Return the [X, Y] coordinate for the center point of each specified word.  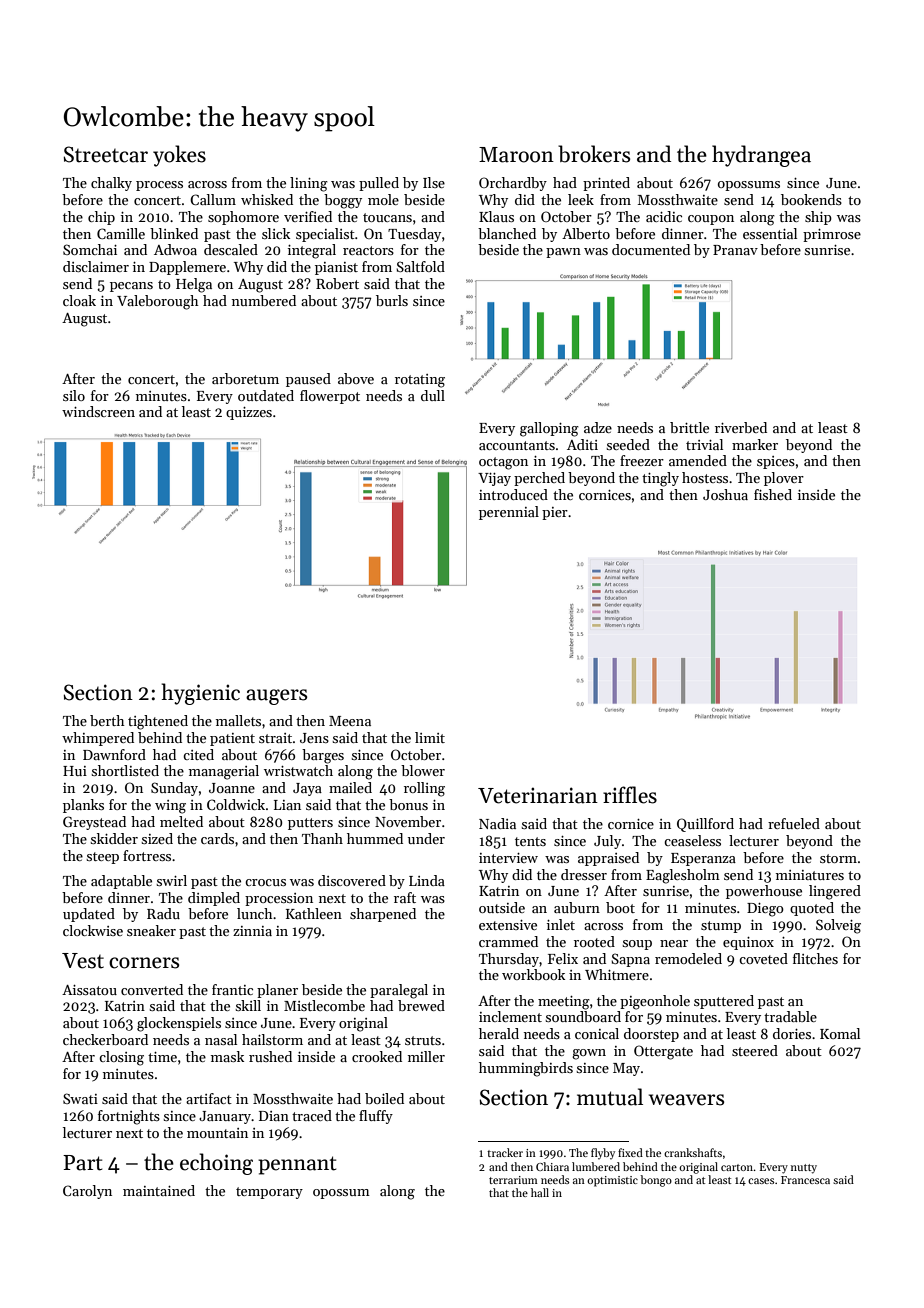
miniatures [810, 875]
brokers [594, 154]
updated [89, 915]
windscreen [98, 411]
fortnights [129, 1117]
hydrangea [761, 156]
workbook [533, 974]
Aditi [582, 444]
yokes [179, 156]
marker [755, 444]
